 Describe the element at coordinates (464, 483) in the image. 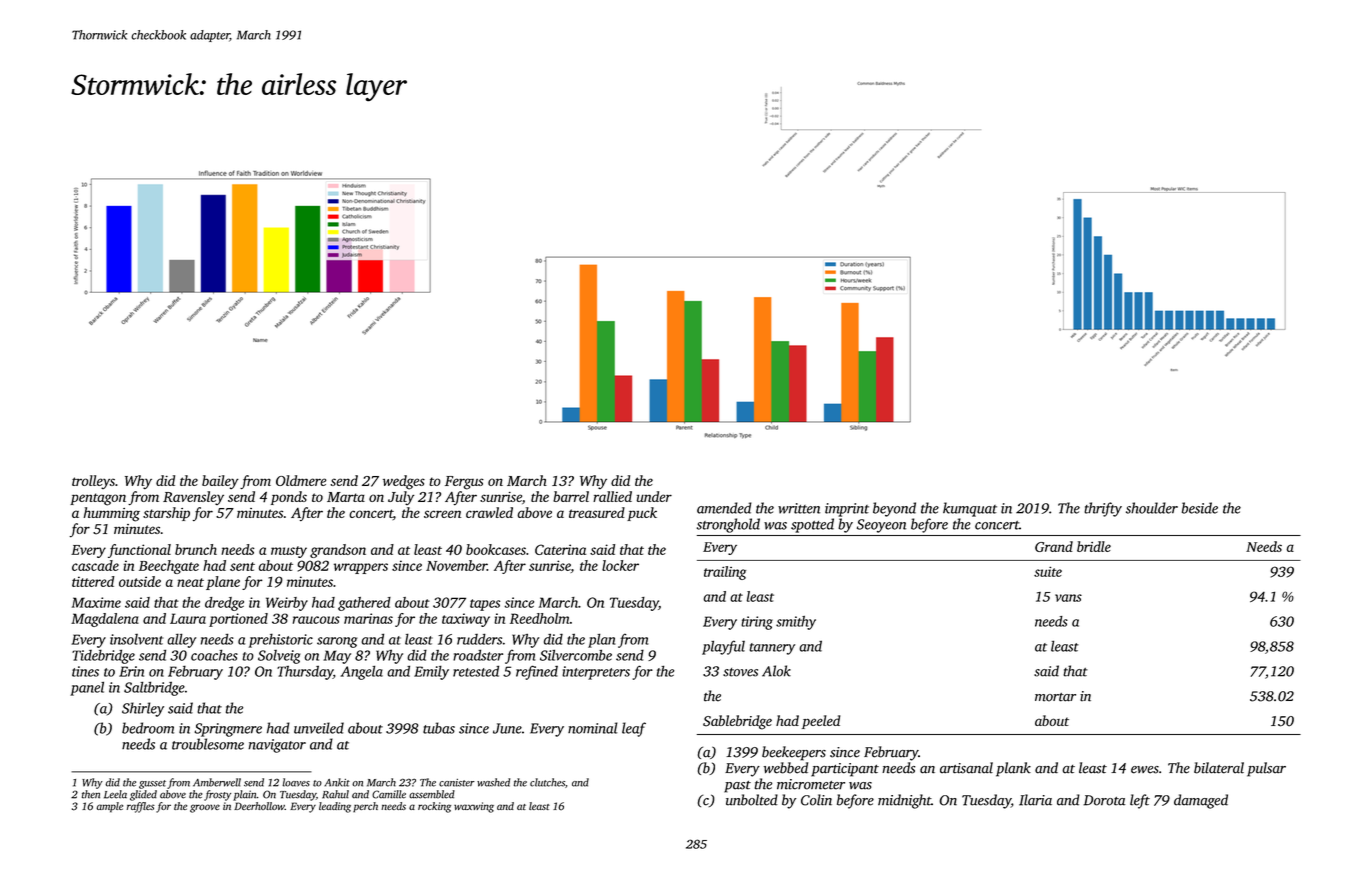

I see `Fergus` at that location.
